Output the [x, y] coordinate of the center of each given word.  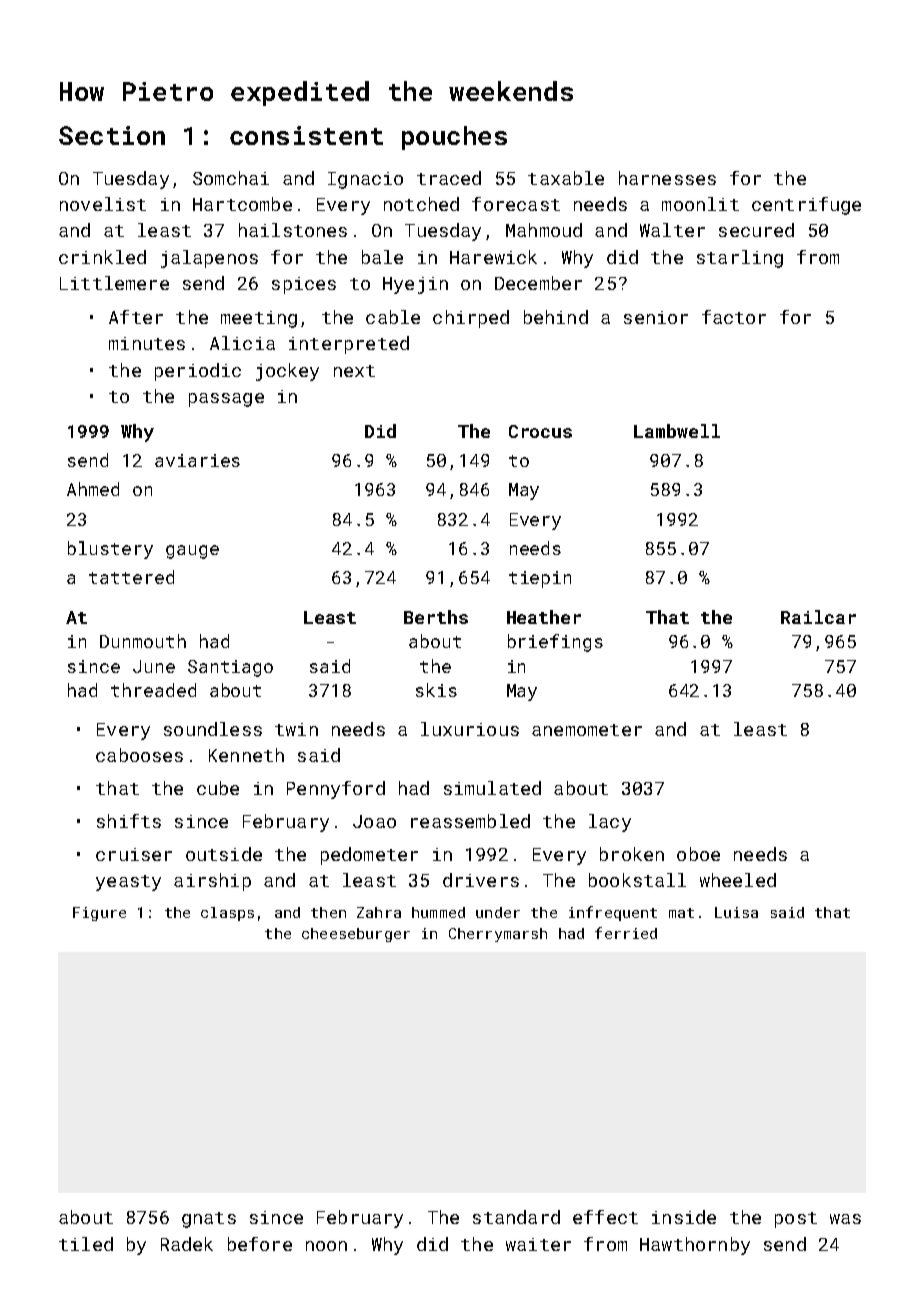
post [796, 1220]
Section [112, 135]
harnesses [667, 178]
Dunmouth [143, 641]
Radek [187, 1244]
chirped [471, 319]
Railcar [818, 617]
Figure [99, 914]
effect [605, 1217]
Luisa [736, 912]
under [498, 912]
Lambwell [677, 431]
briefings [555, 643]
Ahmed [93, 489]
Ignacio [365, 180]
